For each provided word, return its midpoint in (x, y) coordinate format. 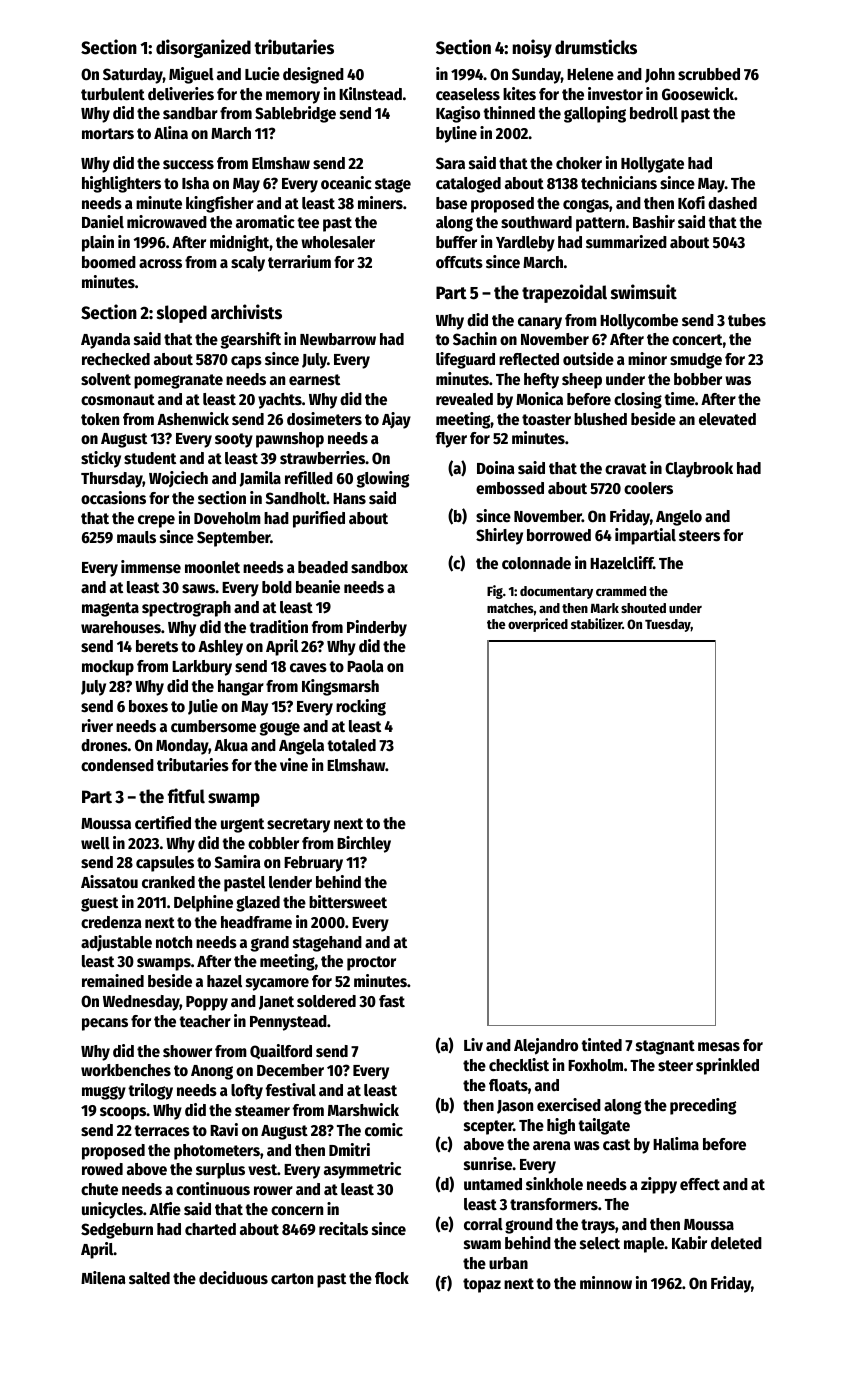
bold (277, 587)
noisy (532, 48)
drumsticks (596, 47)
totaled (351, 745)
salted (149, 1278)
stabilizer (596, 623)
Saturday (133, 76)
